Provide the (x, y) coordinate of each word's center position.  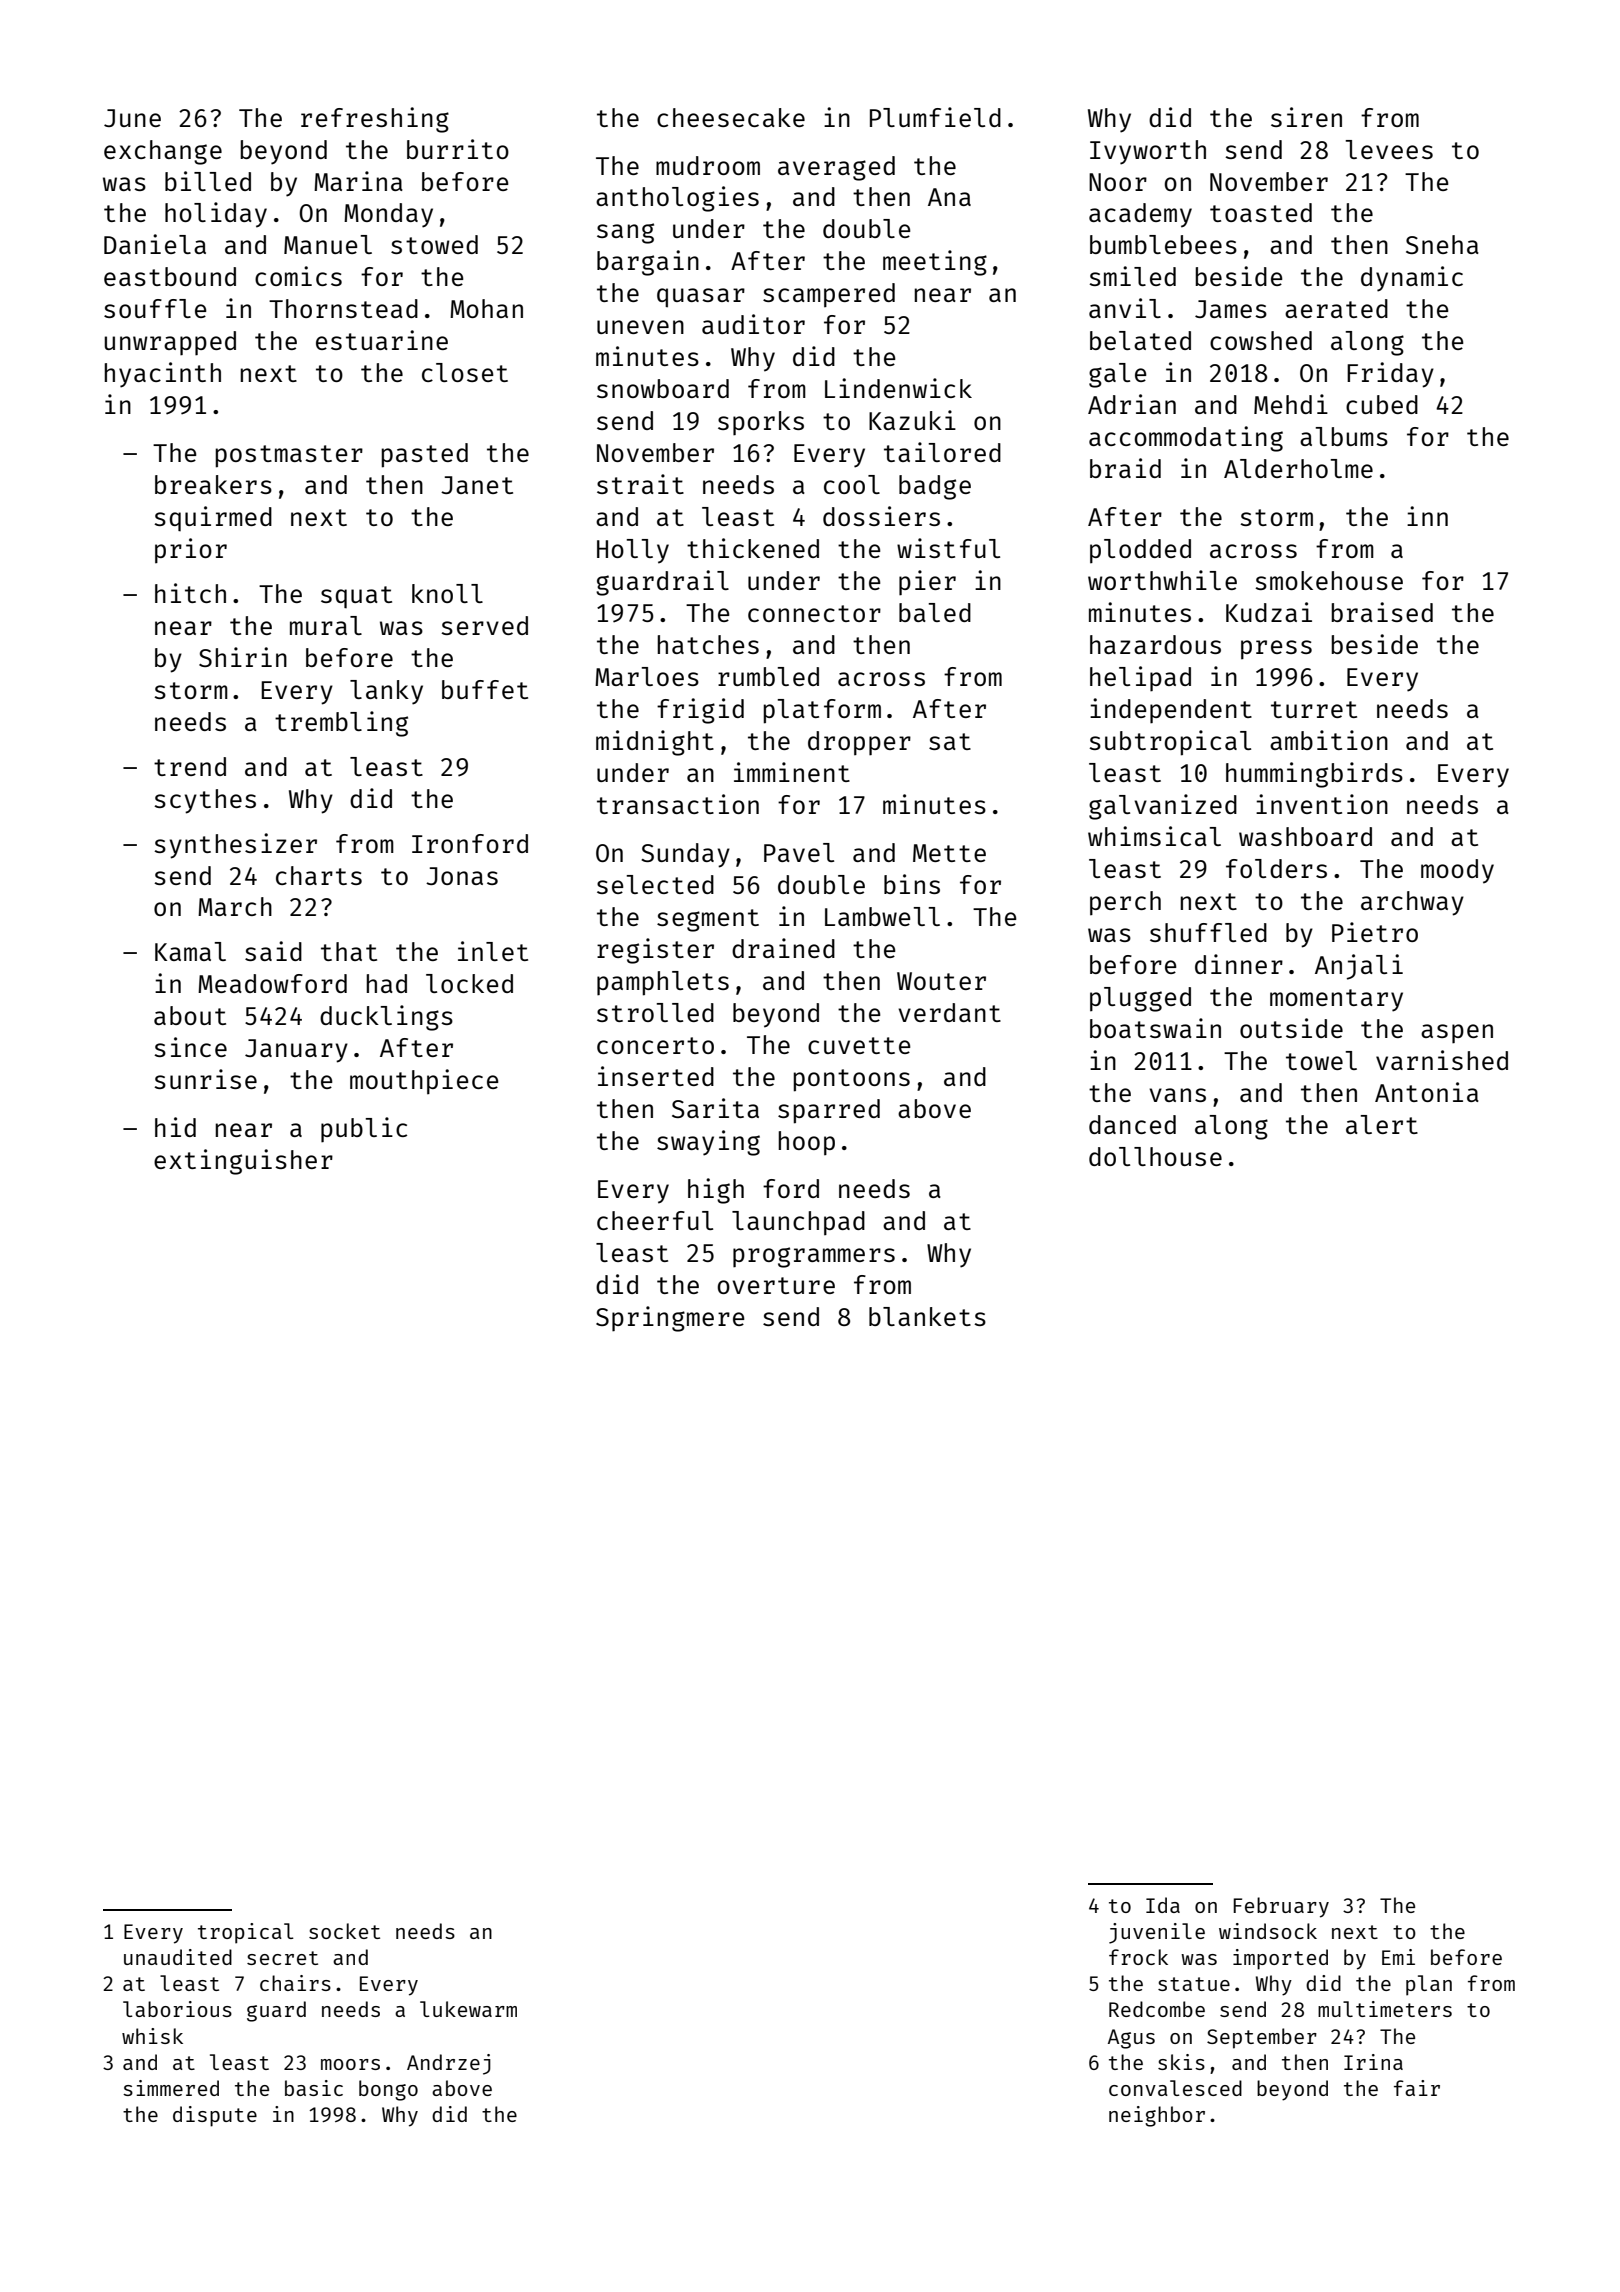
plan (1429, 1985)
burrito (458, 149)
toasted (1261, 212)
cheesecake (731, 117)
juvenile (1157, 1933)
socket (344, 1931)
